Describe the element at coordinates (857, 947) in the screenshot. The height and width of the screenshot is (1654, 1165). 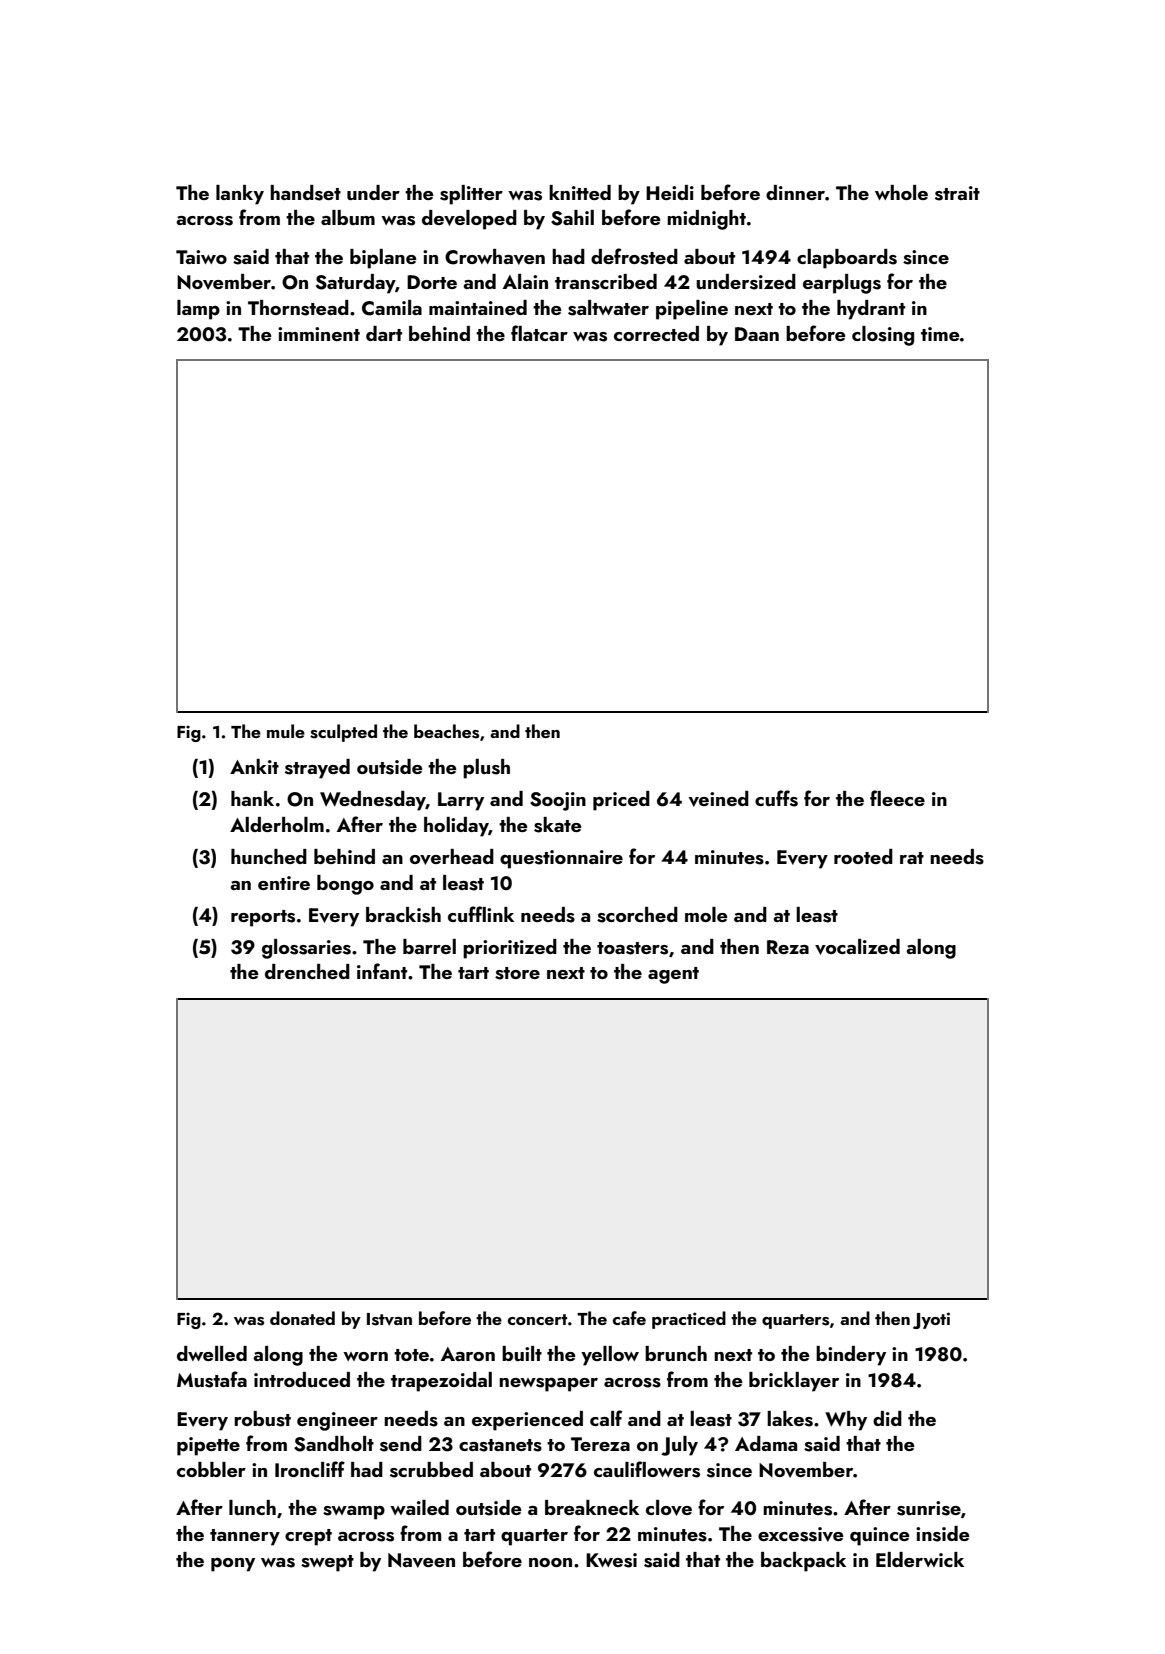
I see `vocalized` at that location.
